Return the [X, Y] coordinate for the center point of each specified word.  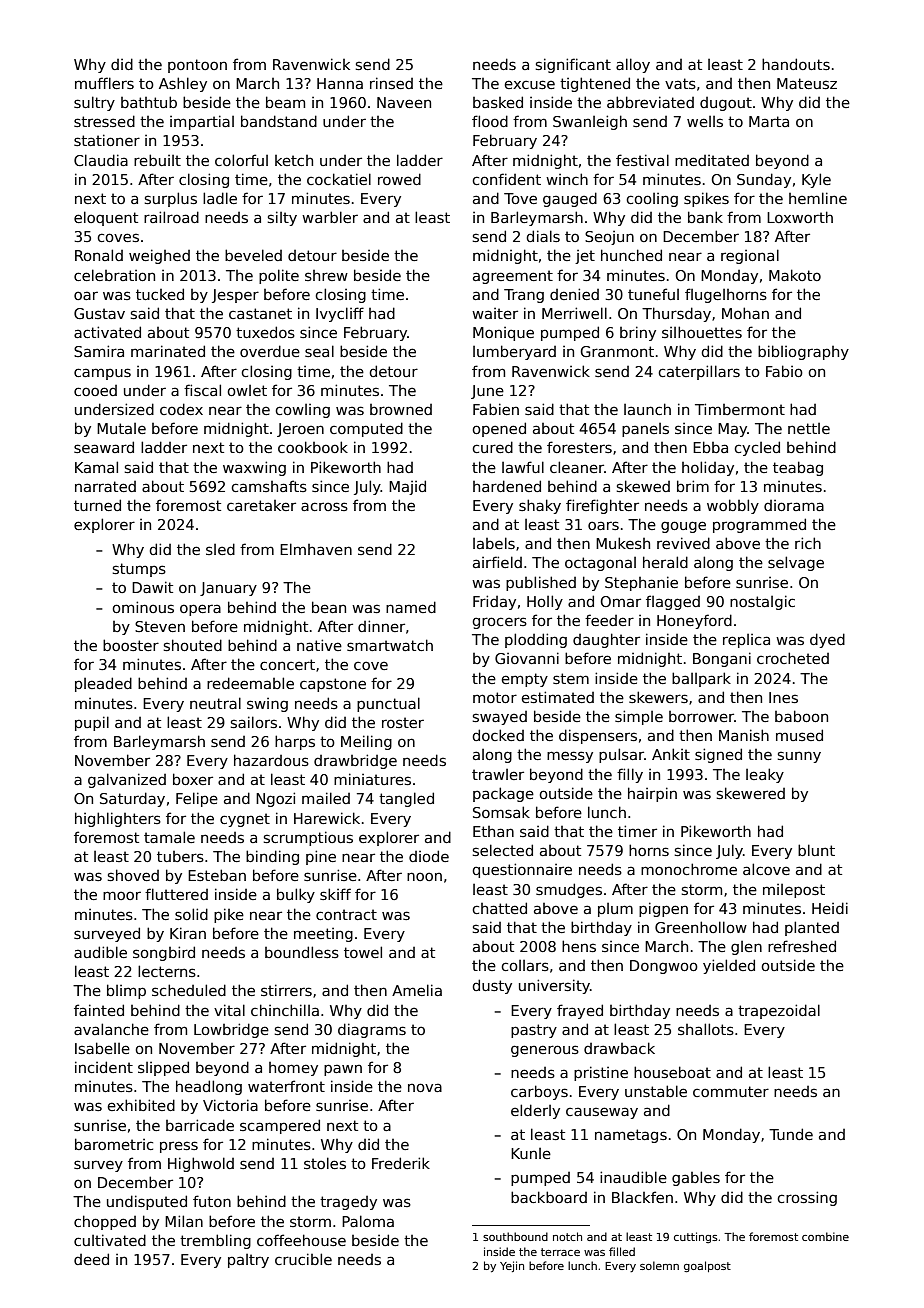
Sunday [764, 180]
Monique [503, 334]
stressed [104, 121]
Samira [99, 351]
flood [490, 121]
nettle [809, 428]
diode [429, 856]
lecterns [167, 971]
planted [812, 928]
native [319, 645]
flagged [673, 602]
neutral [215, 703]
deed [91, 1259]
